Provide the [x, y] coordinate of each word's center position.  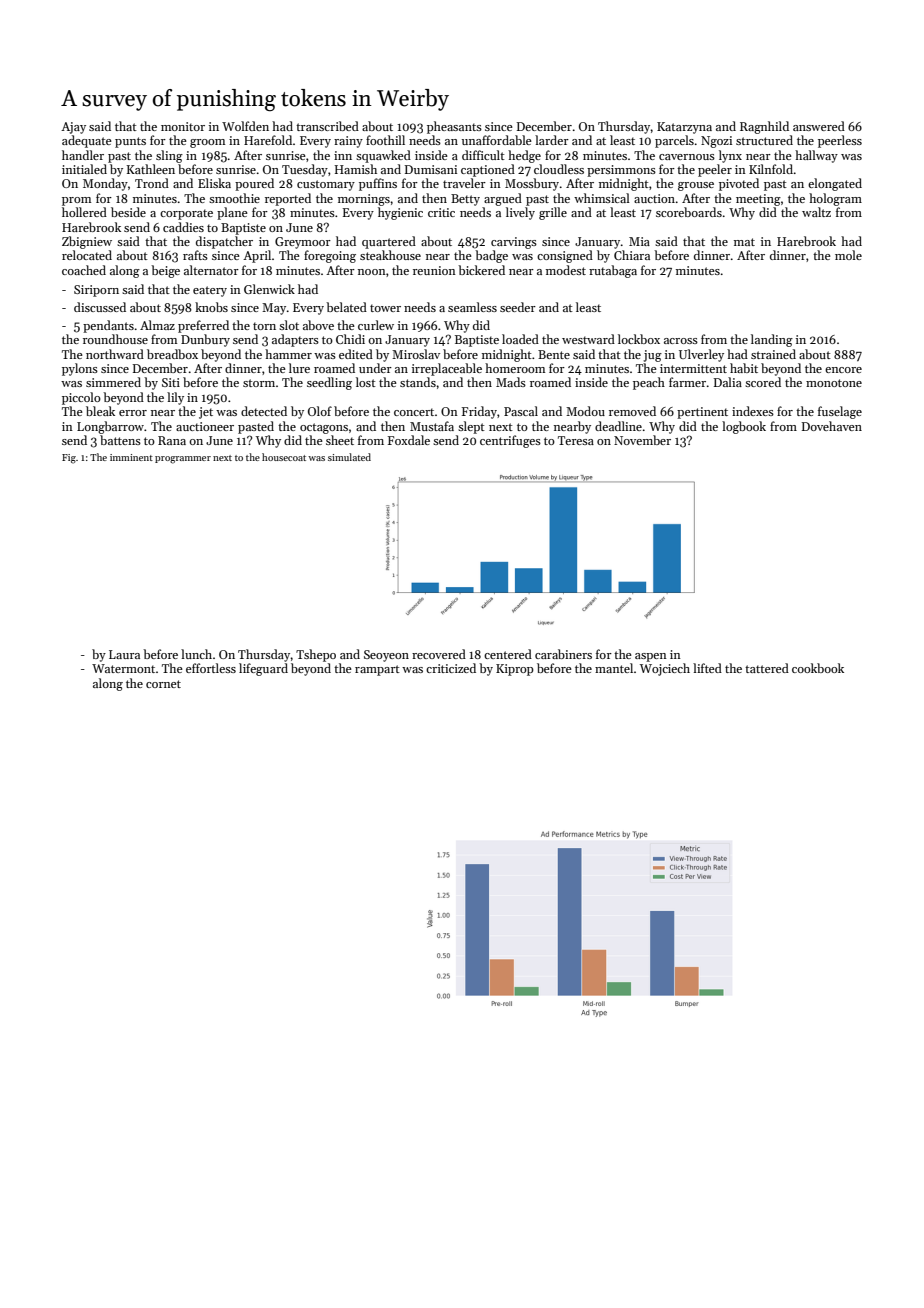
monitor [183, 126]
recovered [439, 654]
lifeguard [263, 669]
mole [848, 255]
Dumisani [431, 169]
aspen [651, 657]
